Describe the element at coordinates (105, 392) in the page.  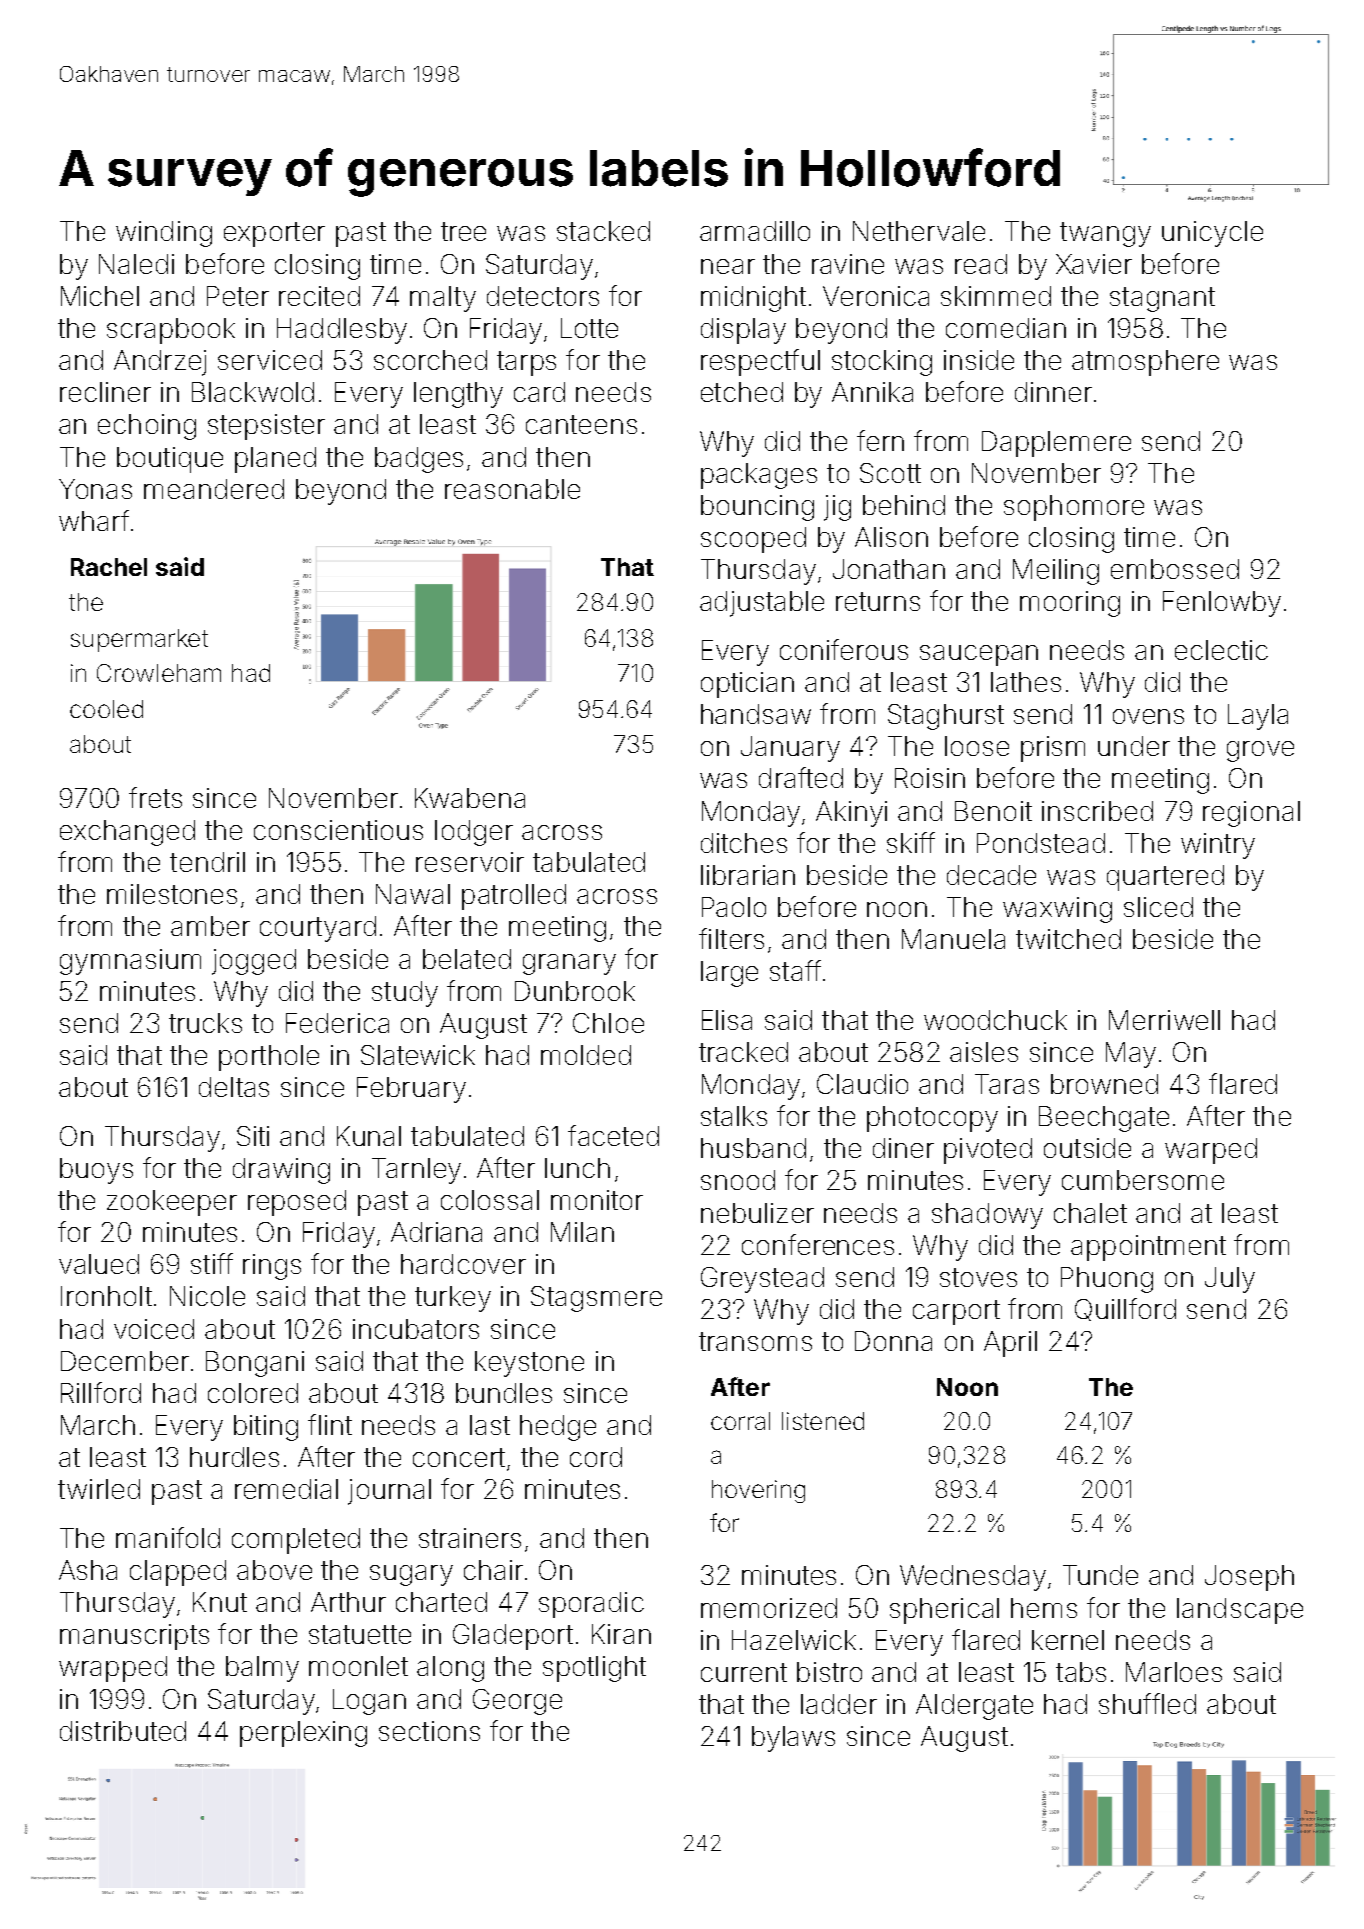
I see `recliner` at that location.
